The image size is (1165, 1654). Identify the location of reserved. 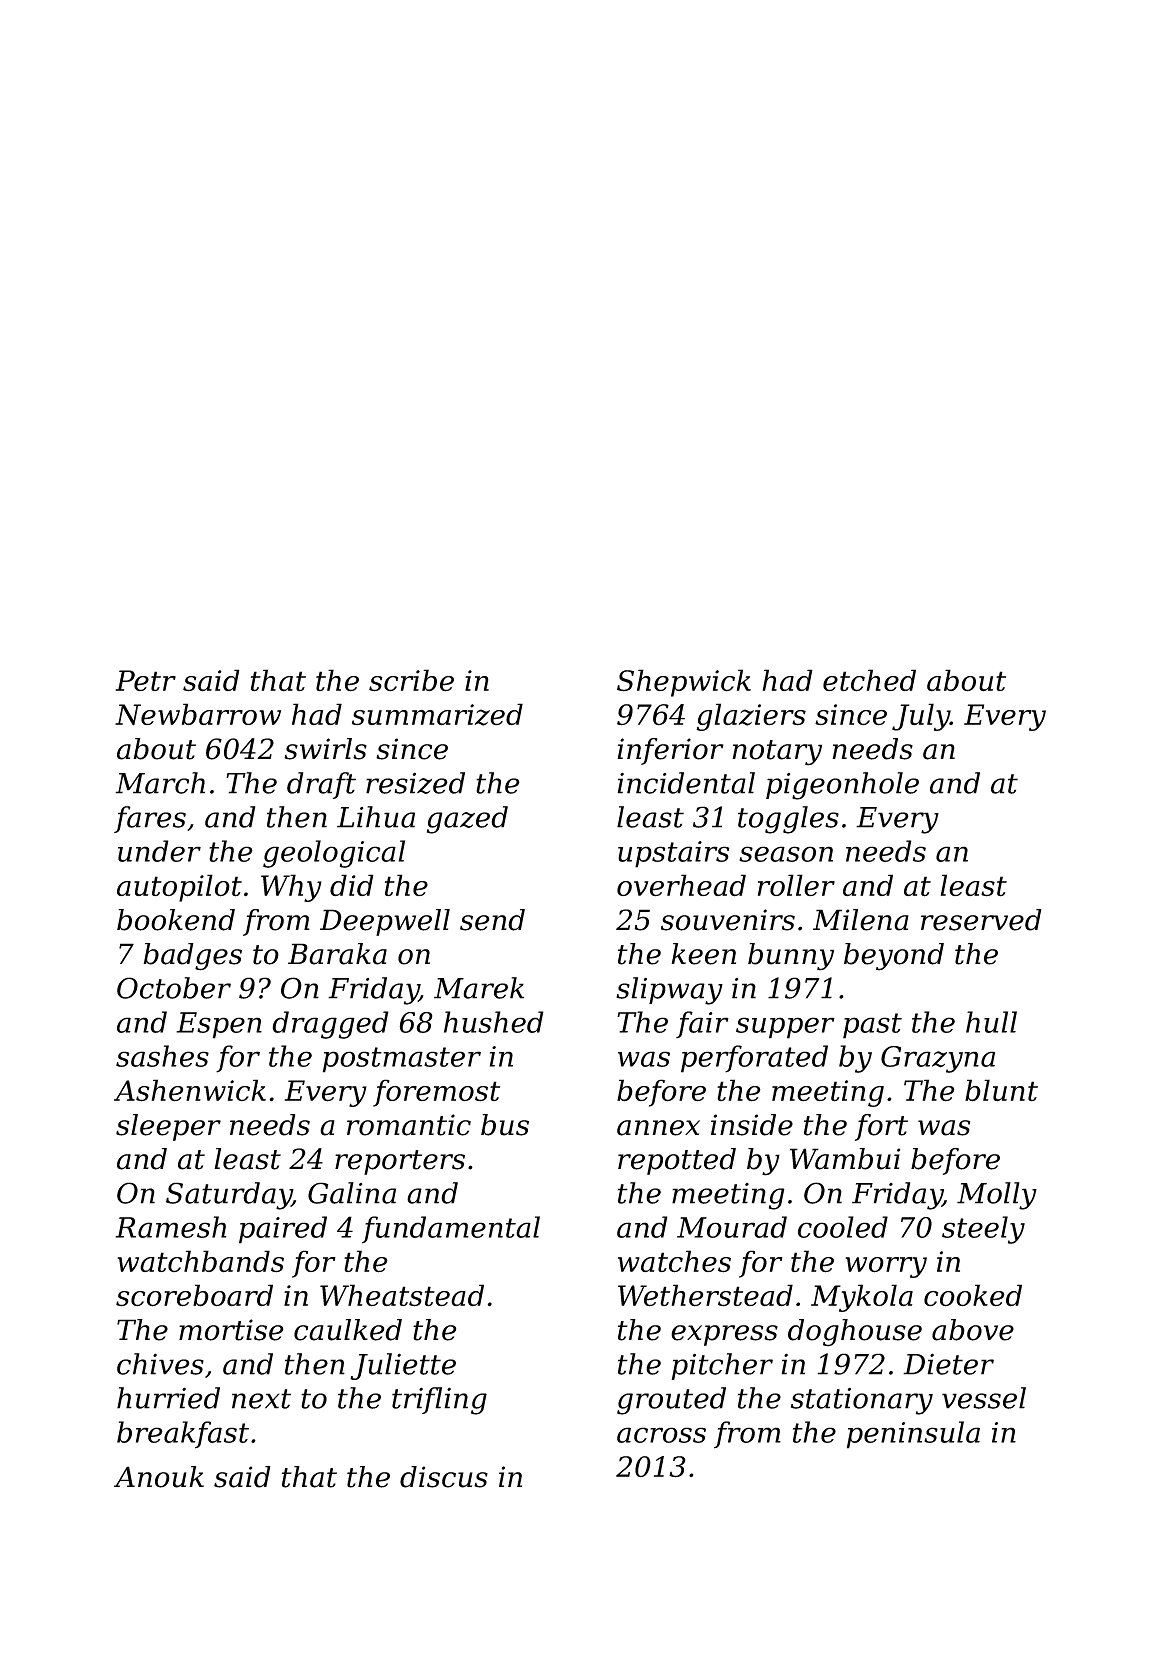
(981, 920).
